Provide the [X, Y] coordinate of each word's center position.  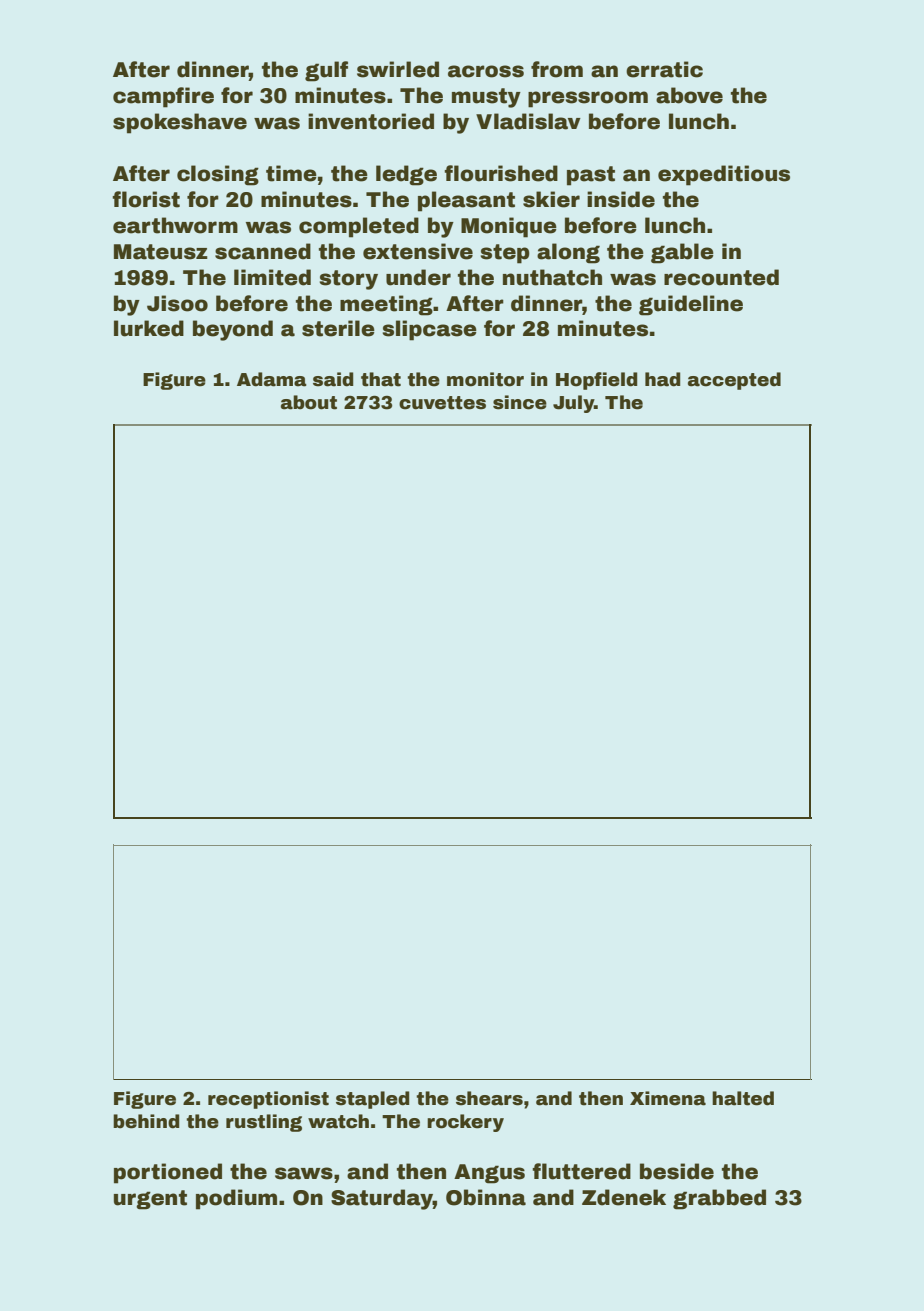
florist [146, 199]
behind [146, 1121]
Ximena [668, 1098]
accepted [734, 381]
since [520, 402]
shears [489, 1098]
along [568, 253]
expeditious [724, 175]
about [309, 402]
